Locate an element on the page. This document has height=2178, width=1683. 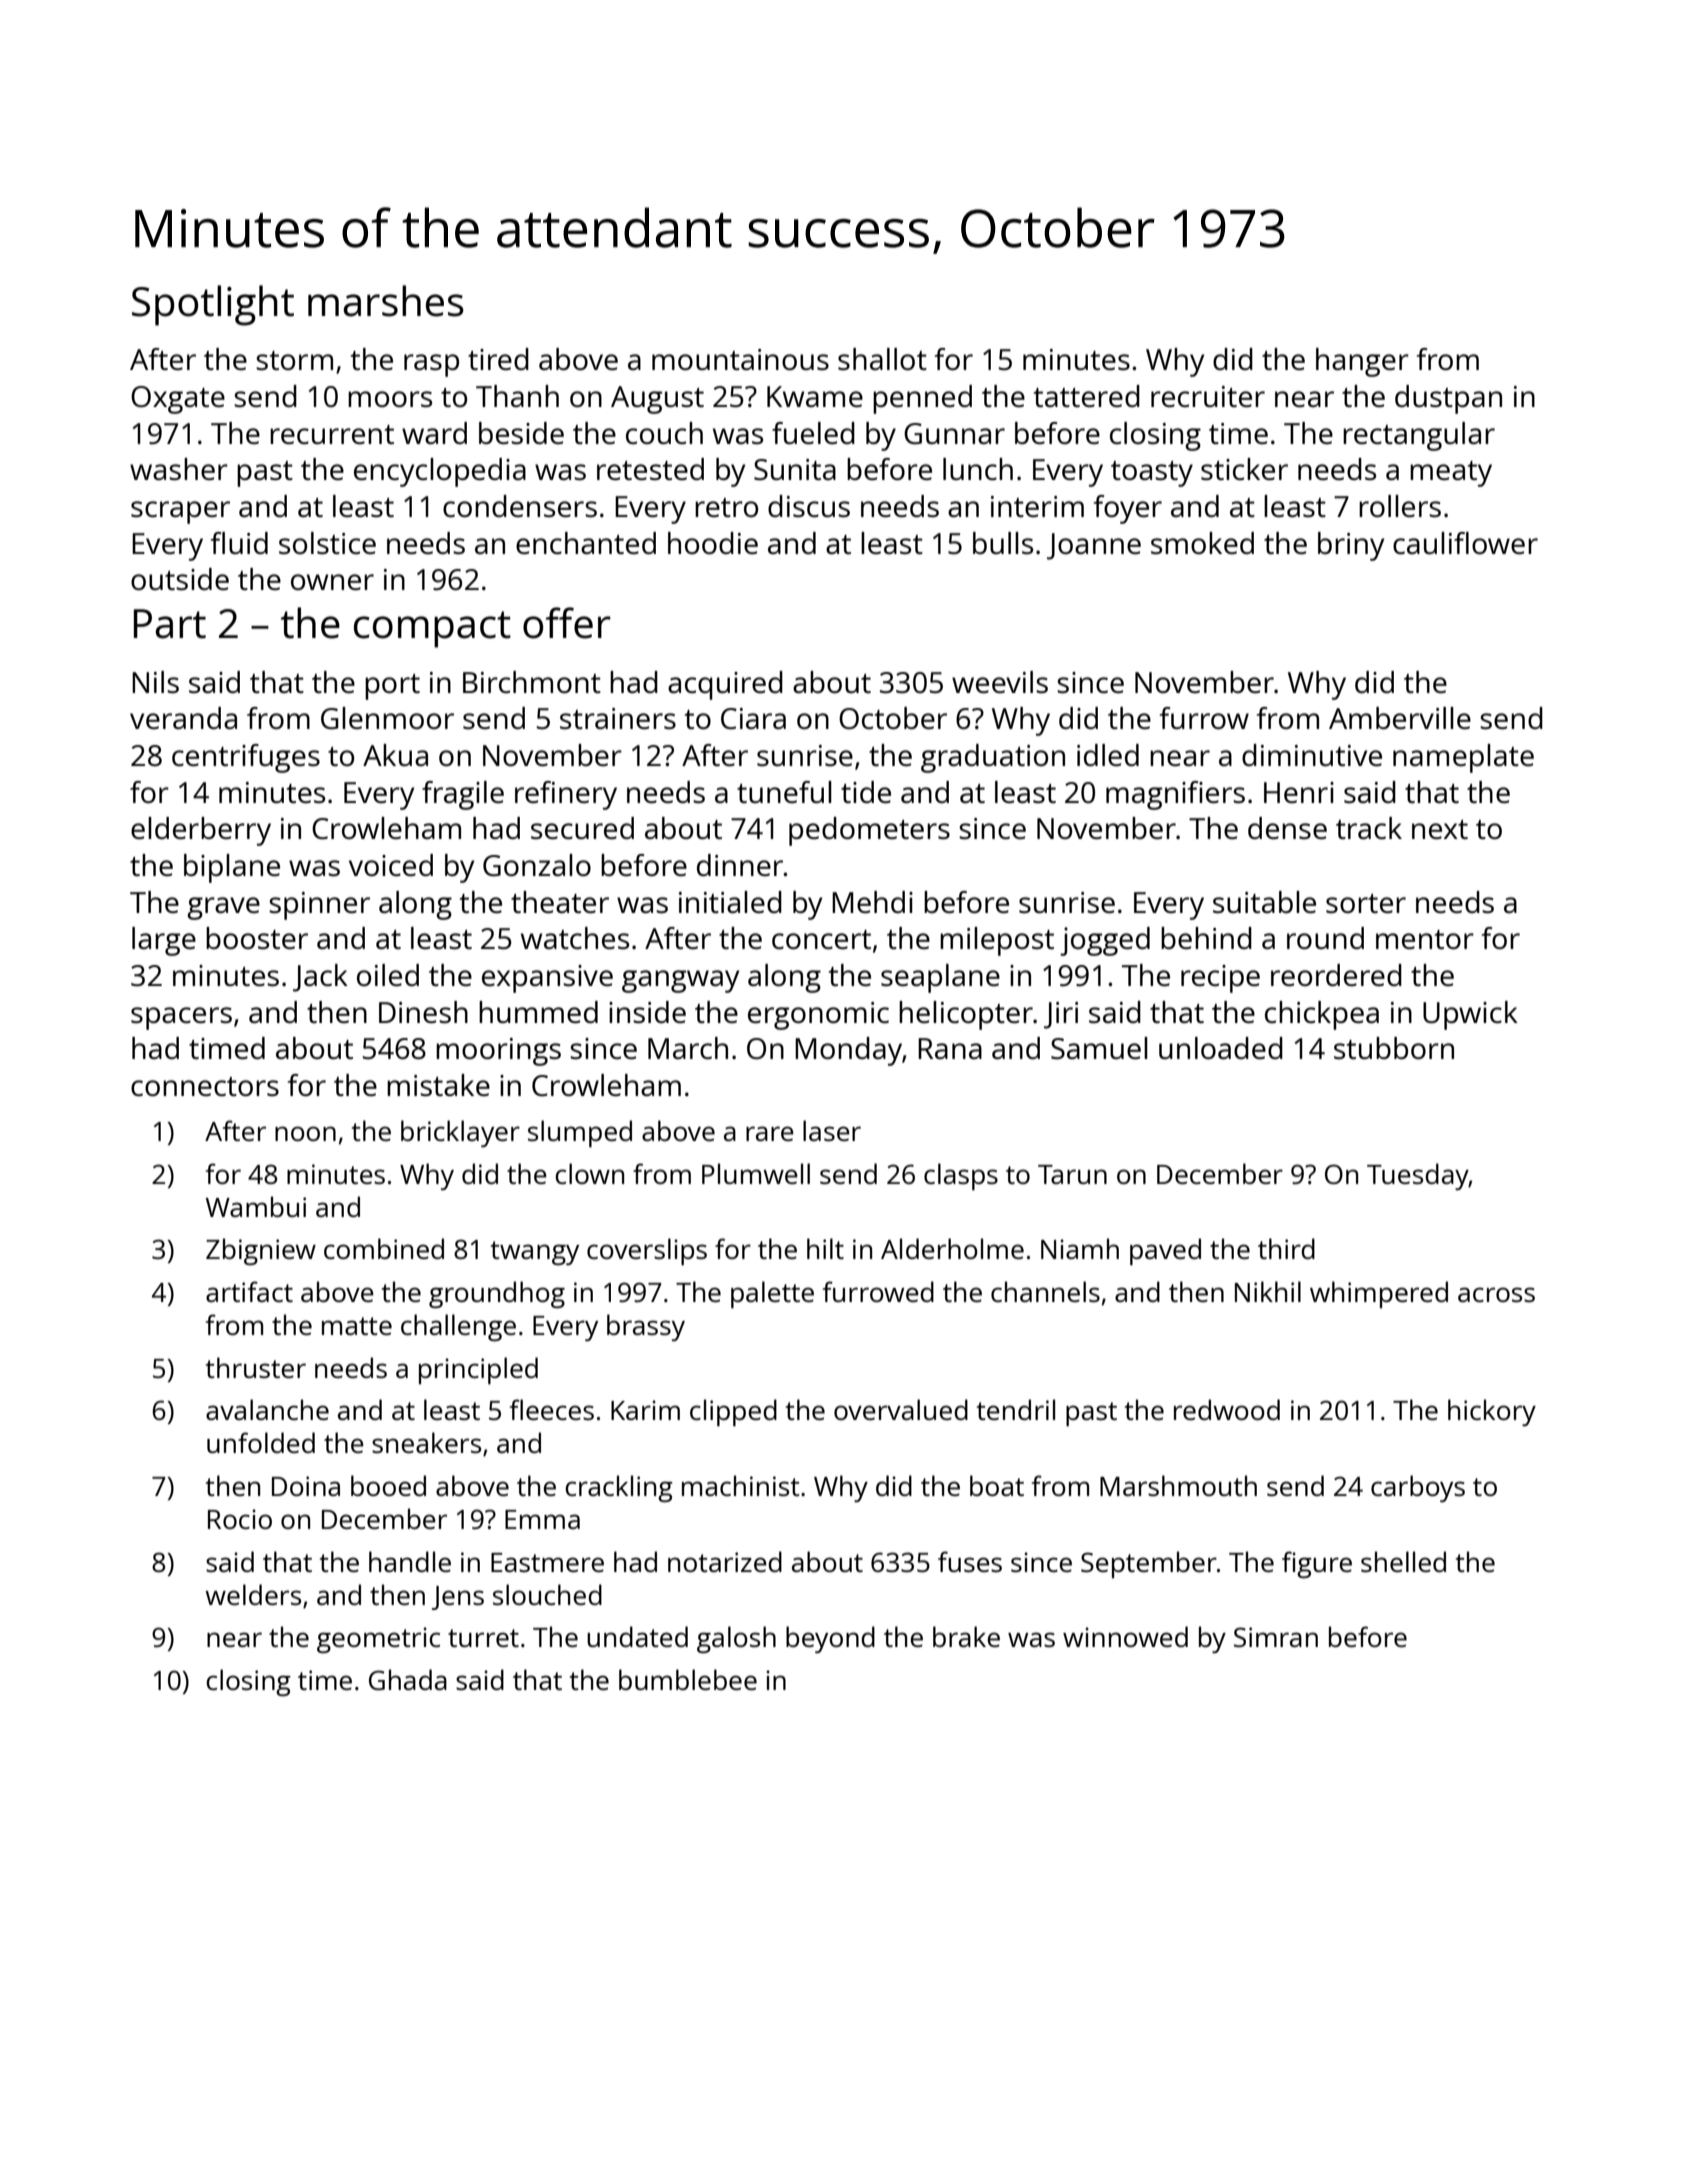
hickory is located at coordinates (1492, 1412).
